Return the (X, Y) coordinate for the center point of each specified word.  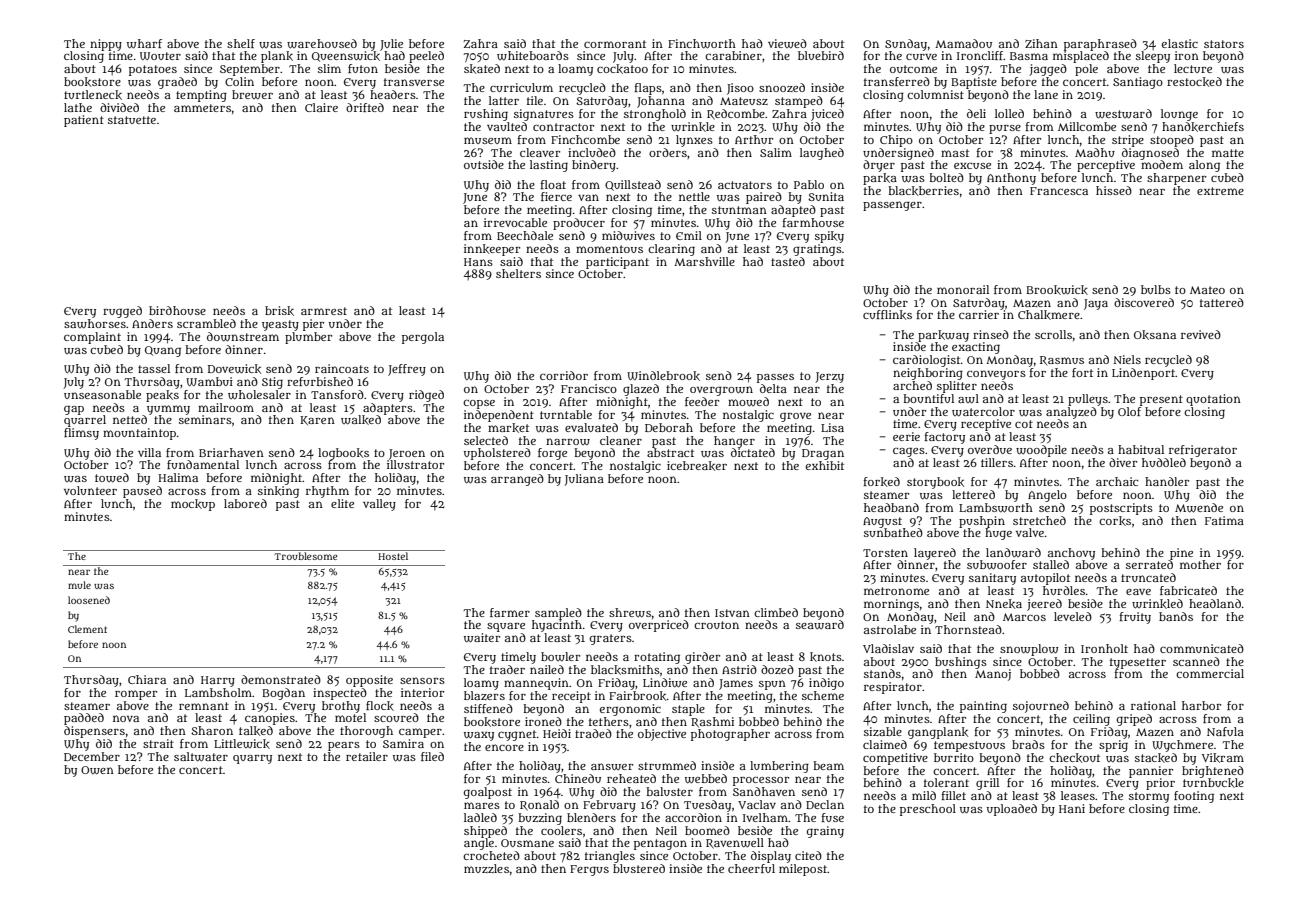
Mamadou (963, 43)
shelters (518, 273)
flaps (648, 89)
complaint (92, 338)
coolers (561, 830)
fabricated (1188, 590)
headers (393, 94)
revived (1201, 334)
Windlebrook (663, 376)
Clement (87, 629)
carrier (979, 314)
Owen (97, 770)
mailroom (226, 407)
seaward (820, 625)
